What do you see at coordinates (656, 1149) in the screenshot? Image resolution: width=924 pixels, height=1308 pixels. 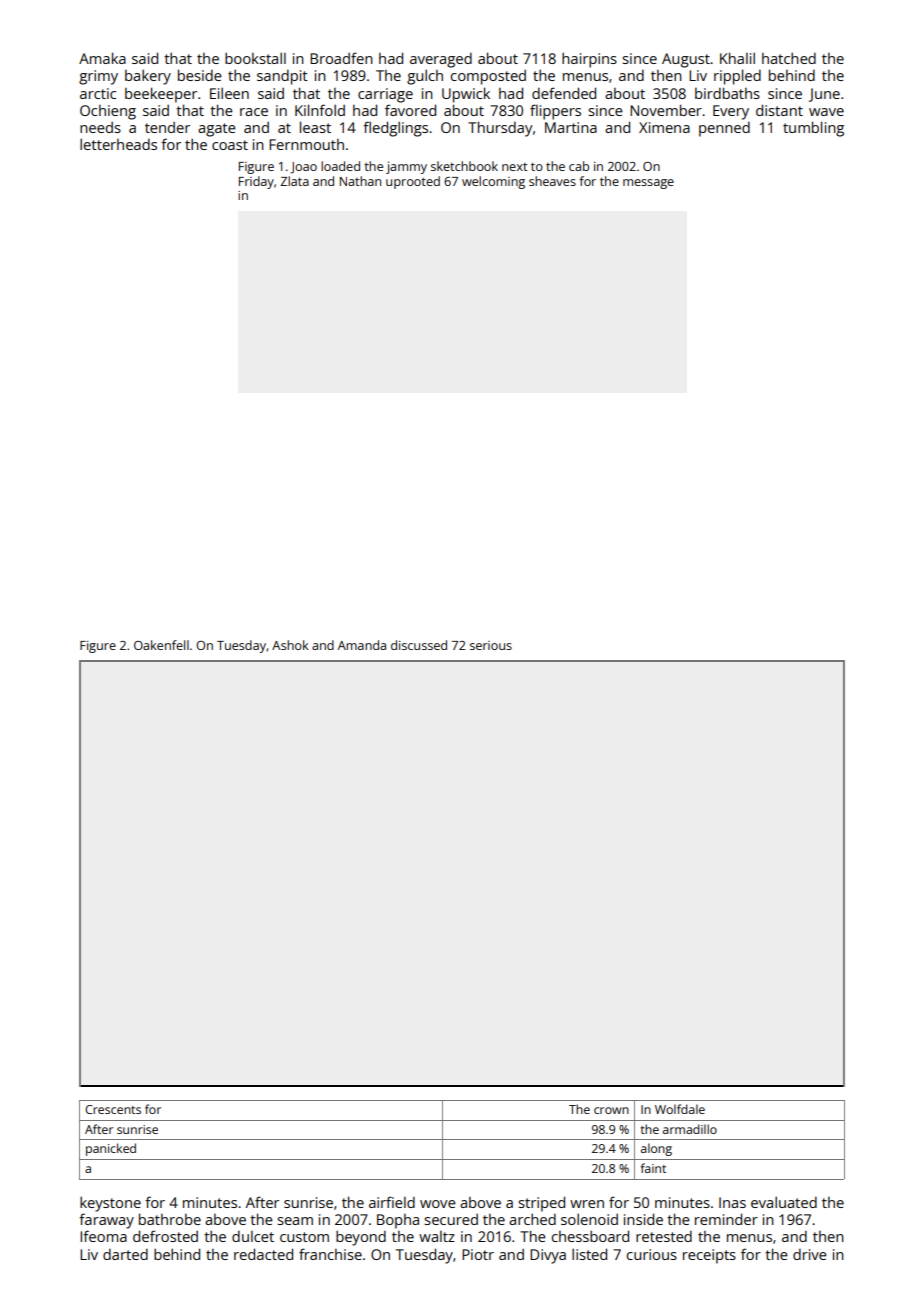 I see `along` at bounding box center [656, 1149].
